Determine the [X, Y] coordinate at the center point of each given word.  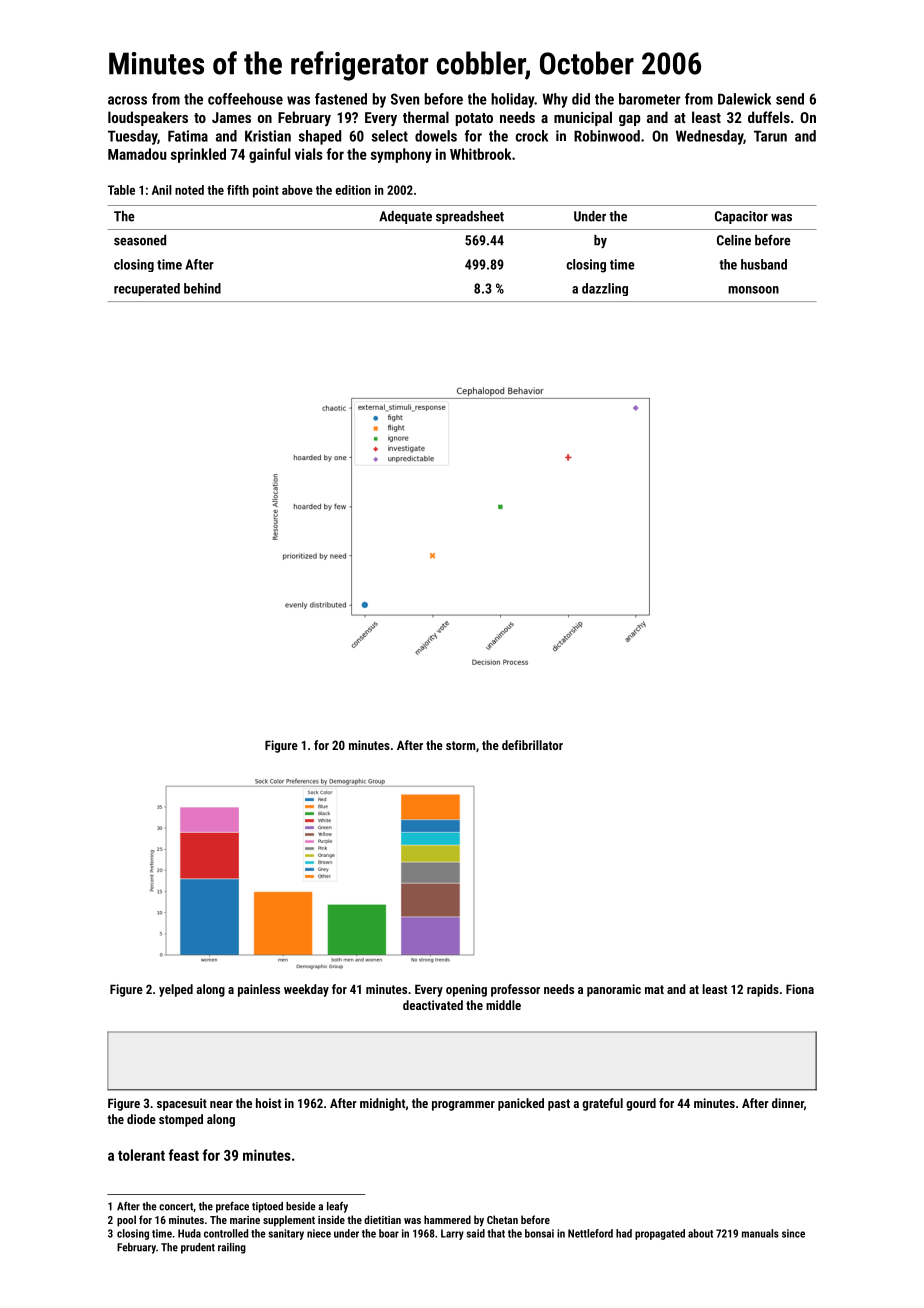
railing [232, 1248]
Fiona [800, 989]
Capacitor [741, 217]
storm [460, 745]
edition [353, 190]
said [476, 1233]
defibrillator [532, 745]
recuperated [147, 289]
